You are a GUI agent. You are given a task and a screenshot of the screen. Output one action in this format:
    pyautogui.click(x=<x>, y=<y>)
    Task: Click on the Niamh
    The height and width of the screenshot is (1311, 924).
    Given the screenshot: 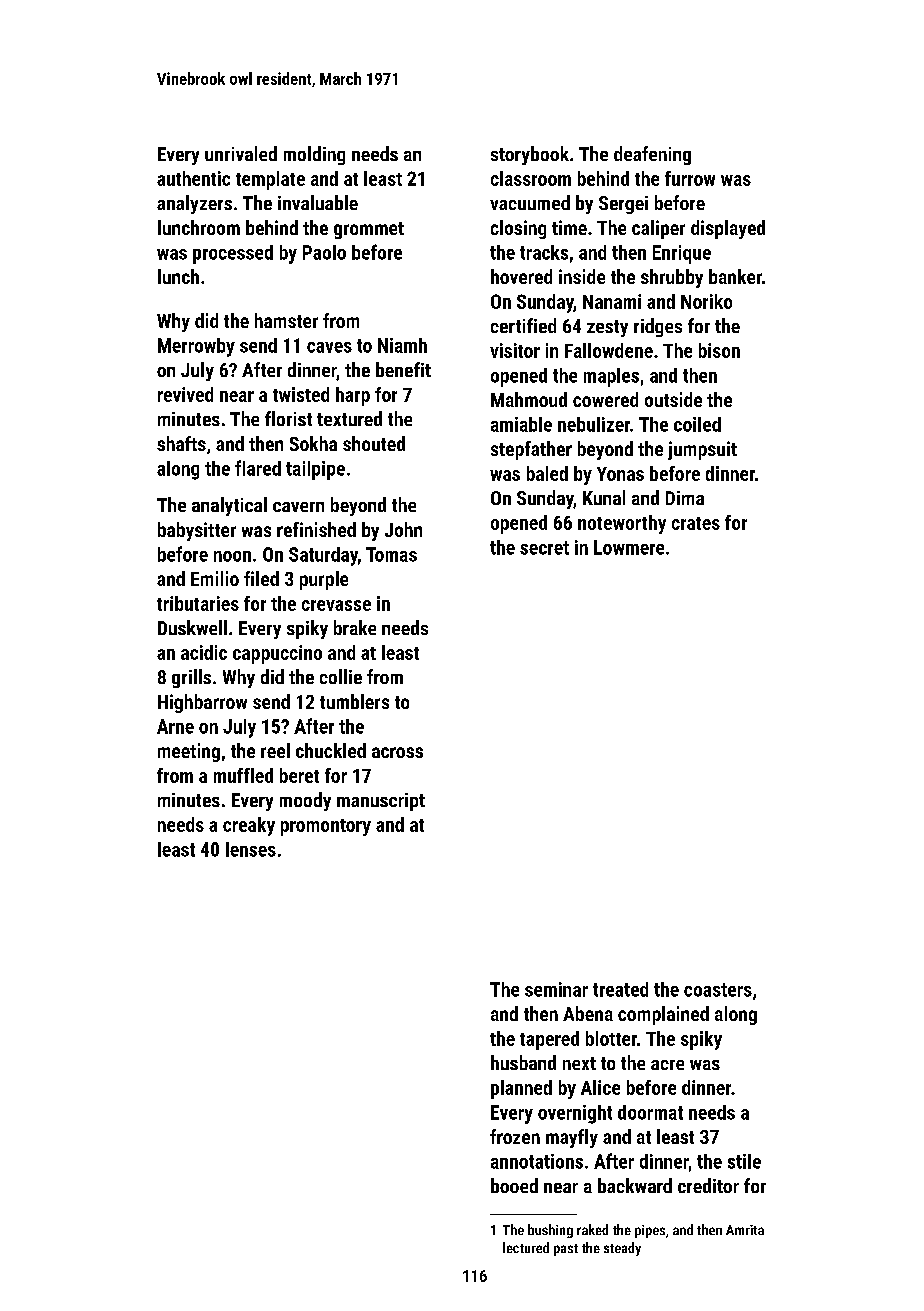 What is the action you would take?
    pyautogui.click(x=402, y=345)
